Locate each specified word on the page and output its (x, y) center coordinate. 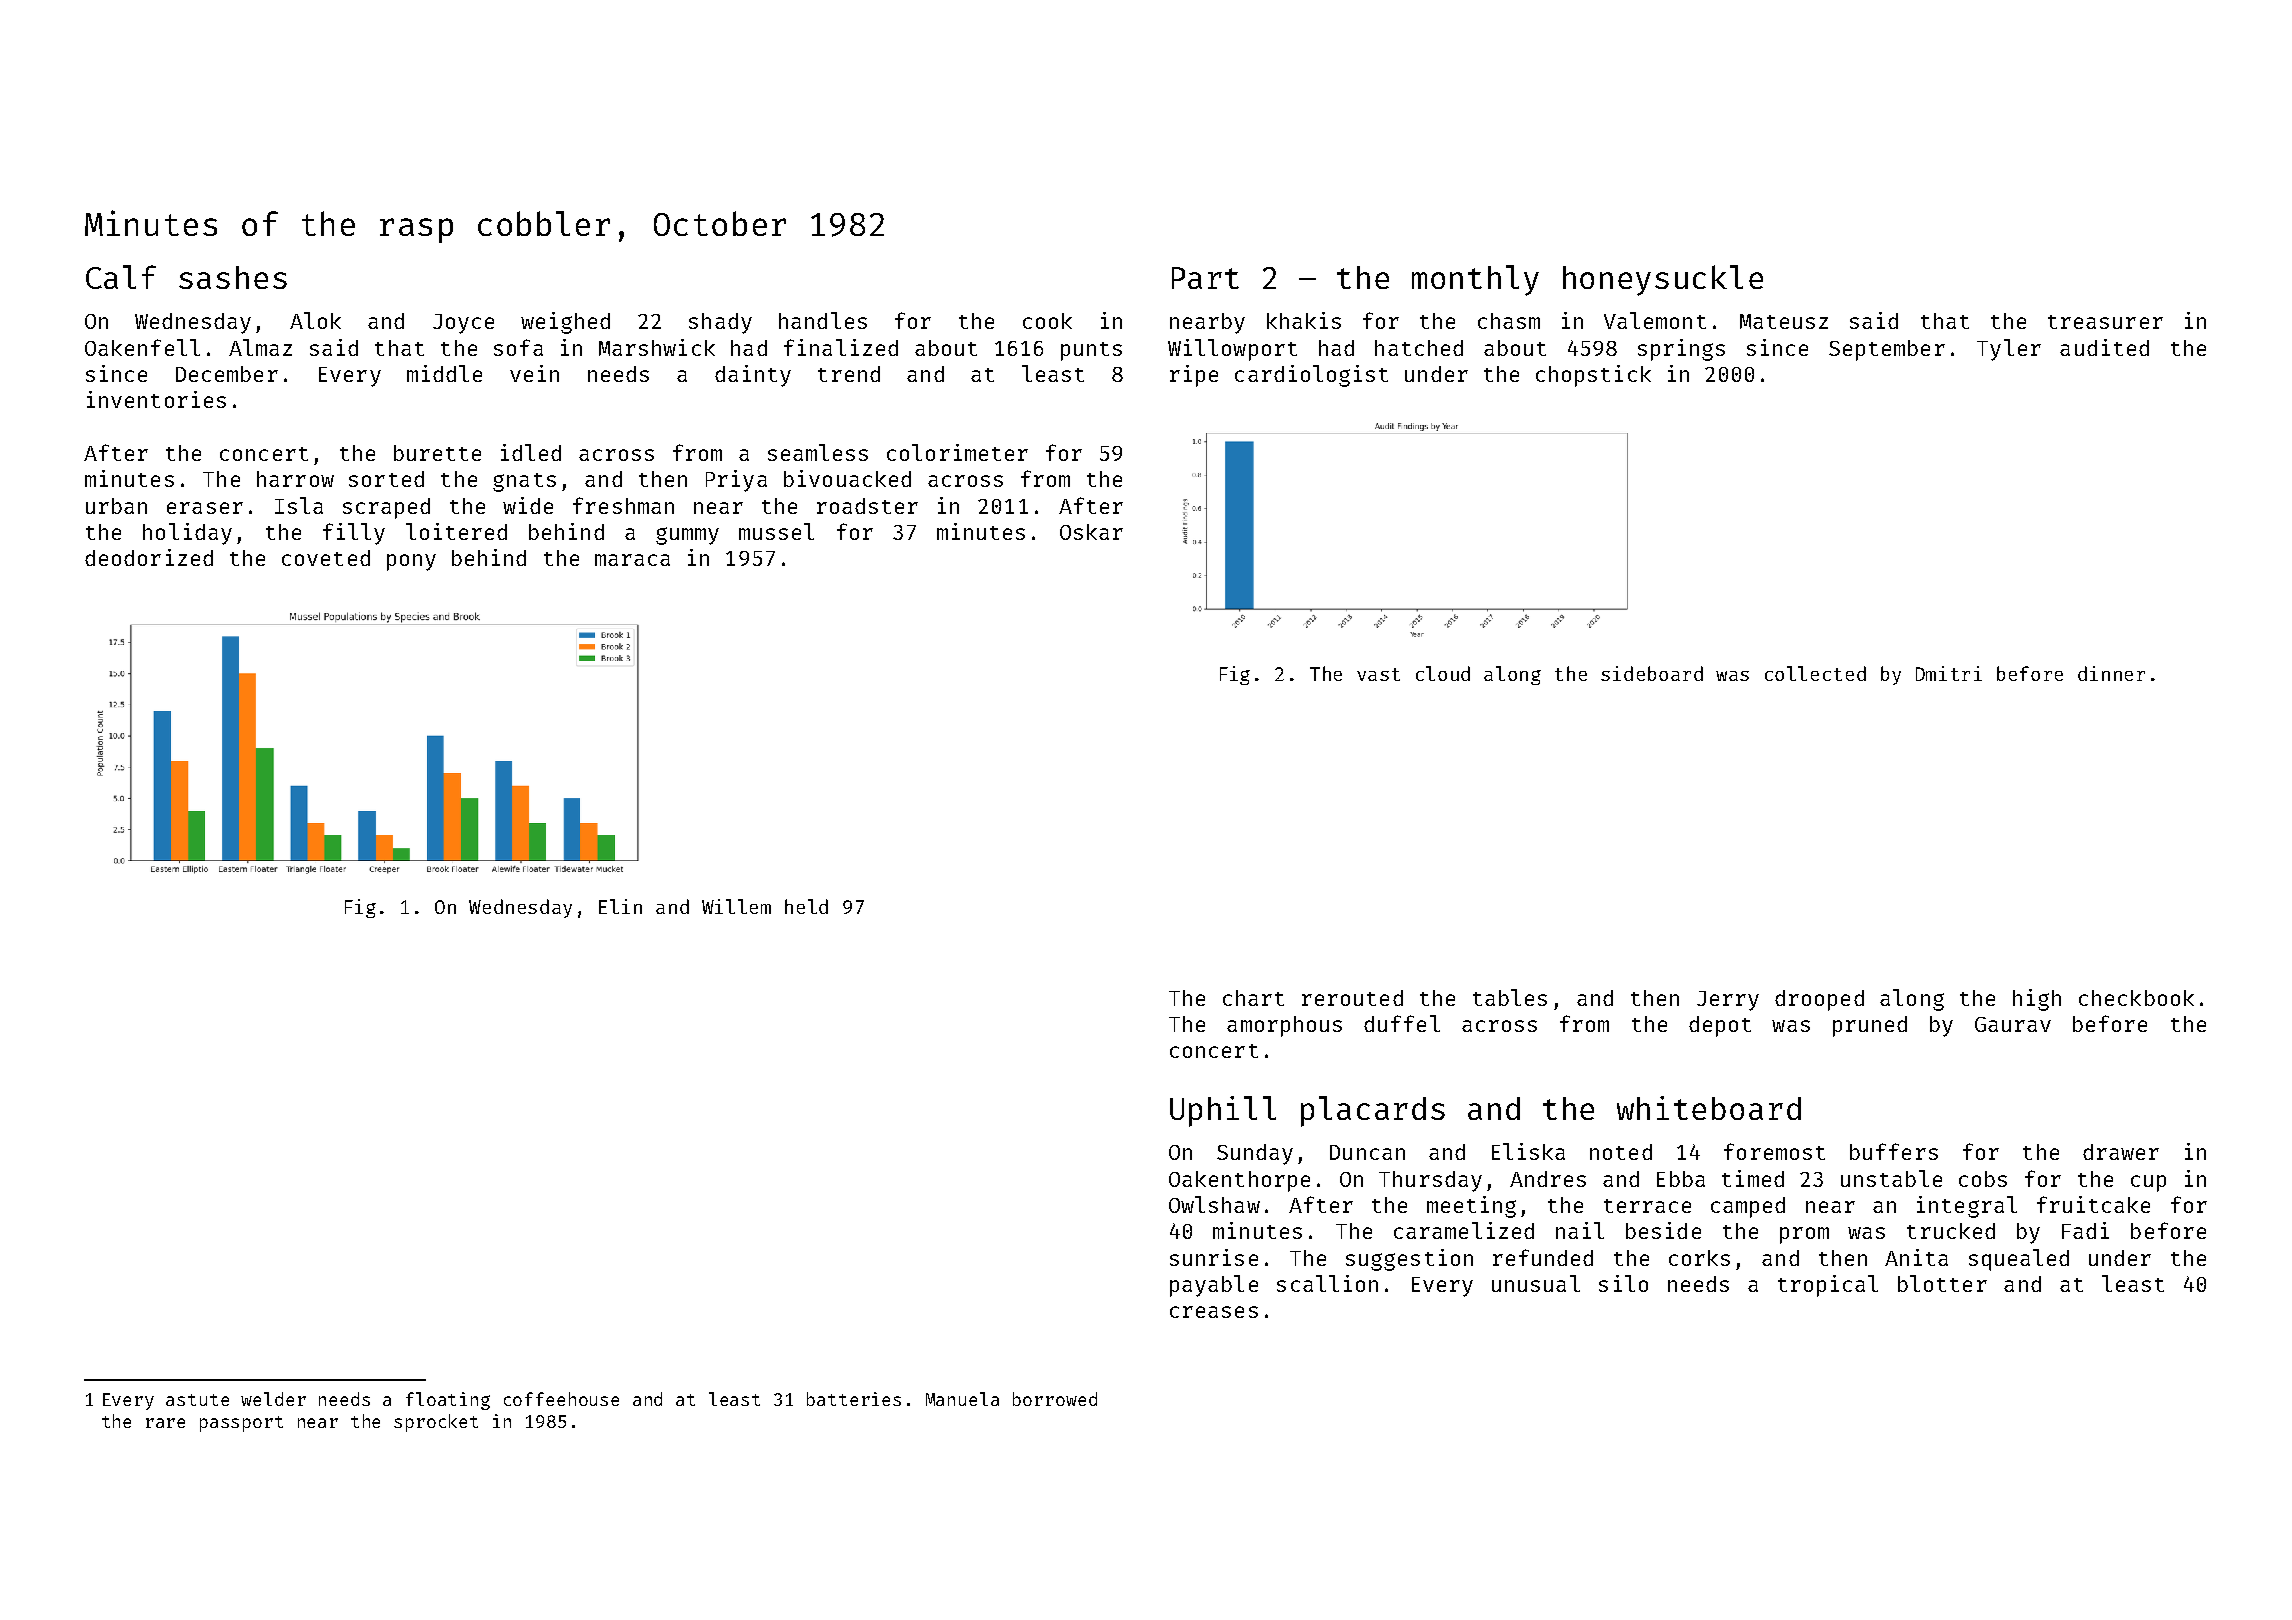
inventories (156, 399)
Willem (736, 906)
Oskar (1091, 532)
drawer (2121, 1152)
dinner (2111, 673)
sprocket (436, 1423)
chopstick (1593, 376)
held (806, 906)
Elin (620, 906)
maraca (632, 560)
